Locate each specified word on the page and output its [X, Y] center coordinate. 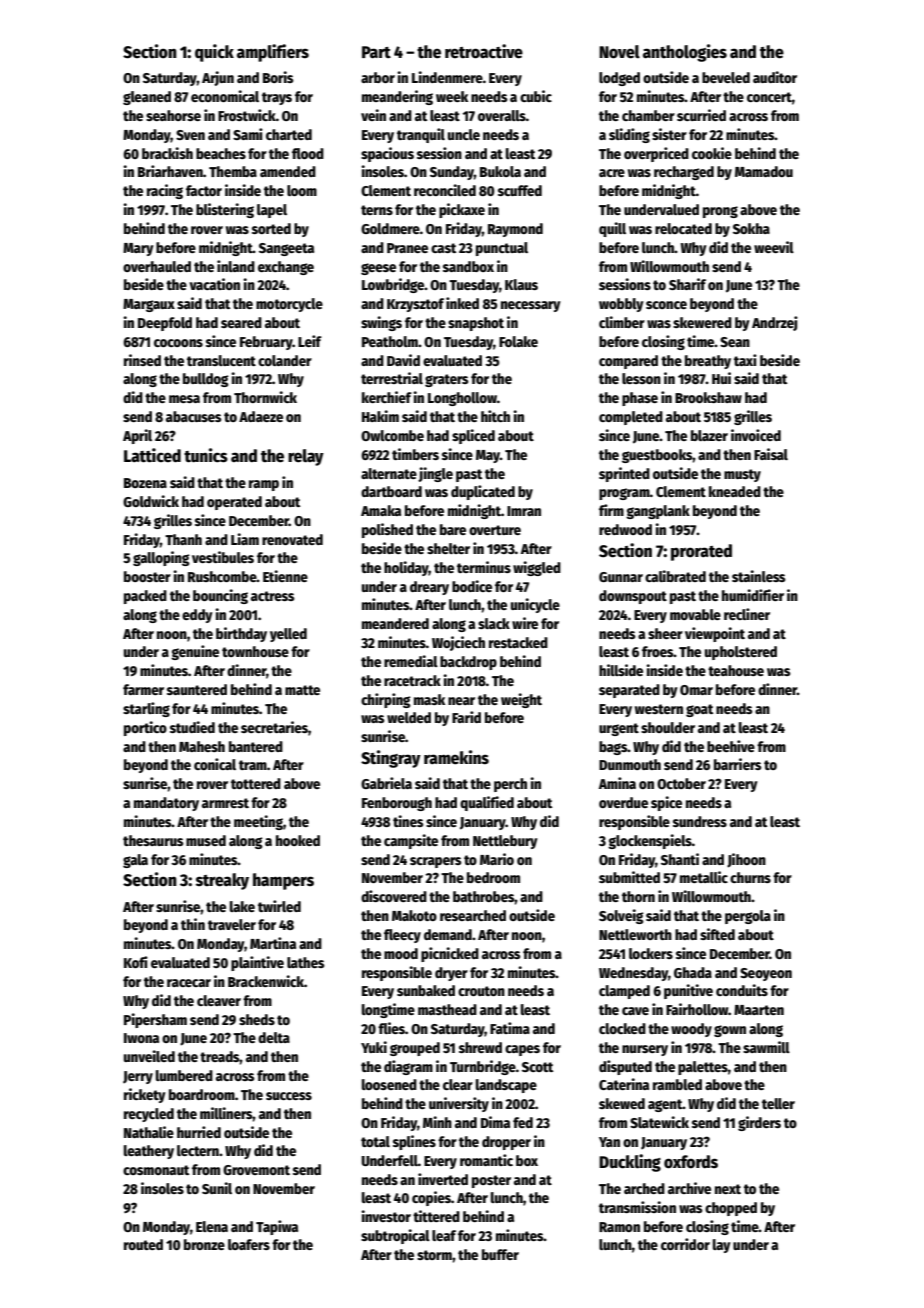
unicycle [535, 605]
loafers [249, 1244]
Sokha [751, 228]
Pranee [407, 248]
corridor [685, 1244]
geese [378, 269]
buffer [500, 1254]
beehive [731, 746]
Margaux [149, 305]
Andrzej [775, 323]
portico [145, 728]
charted [289, 134]
